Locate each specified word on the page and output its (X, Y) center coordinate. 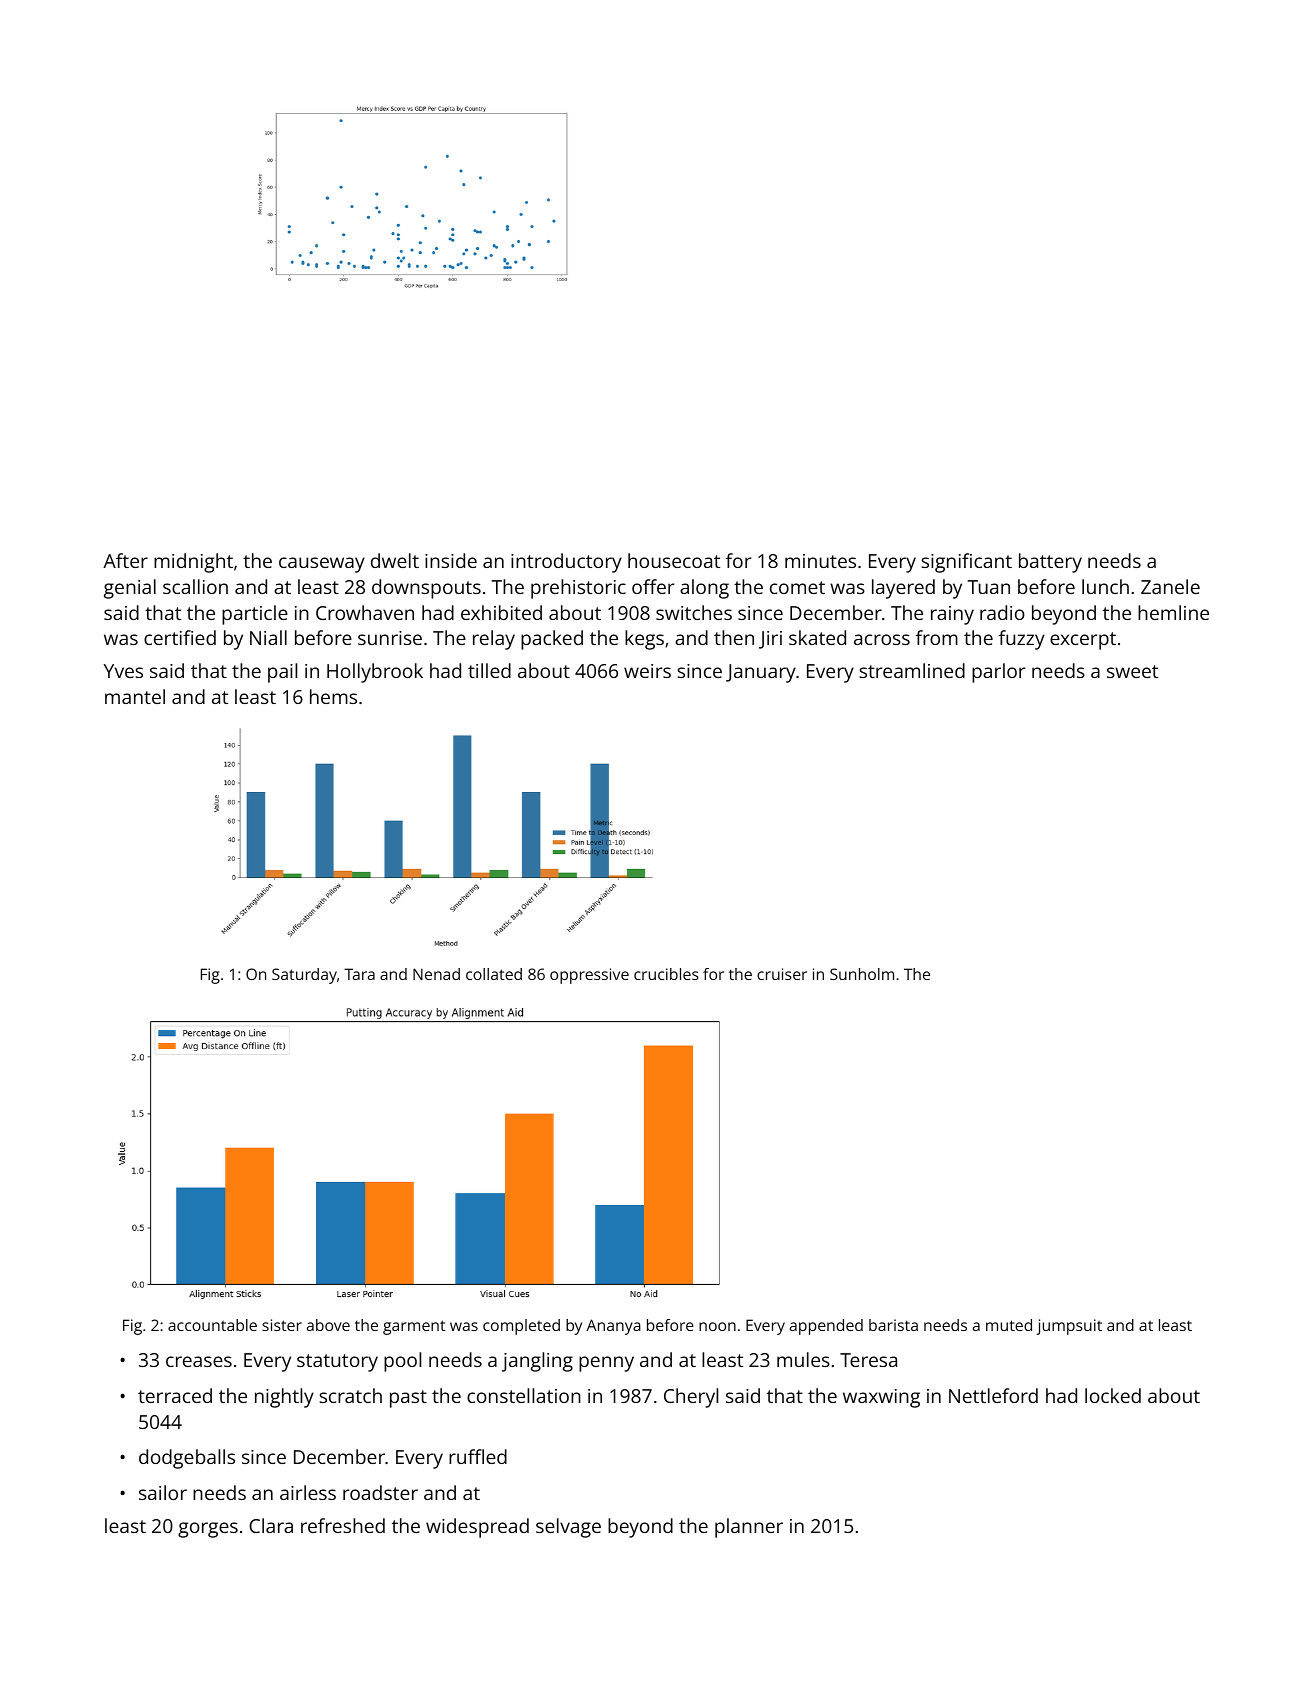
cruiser (782, 974)
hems (333, 696)
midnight (193, 563)
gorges (208, 1530)
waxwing (881, 1398)
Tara (359, 974)
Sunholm (862, 974)
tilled (489, 670)
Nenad (436, 974)
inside (451, 560)
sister (282, 1325)
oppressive (589, 976)
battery (1050, 563)
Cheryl (691, 1398)
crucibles (666, 974)
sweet (1132, 671)
